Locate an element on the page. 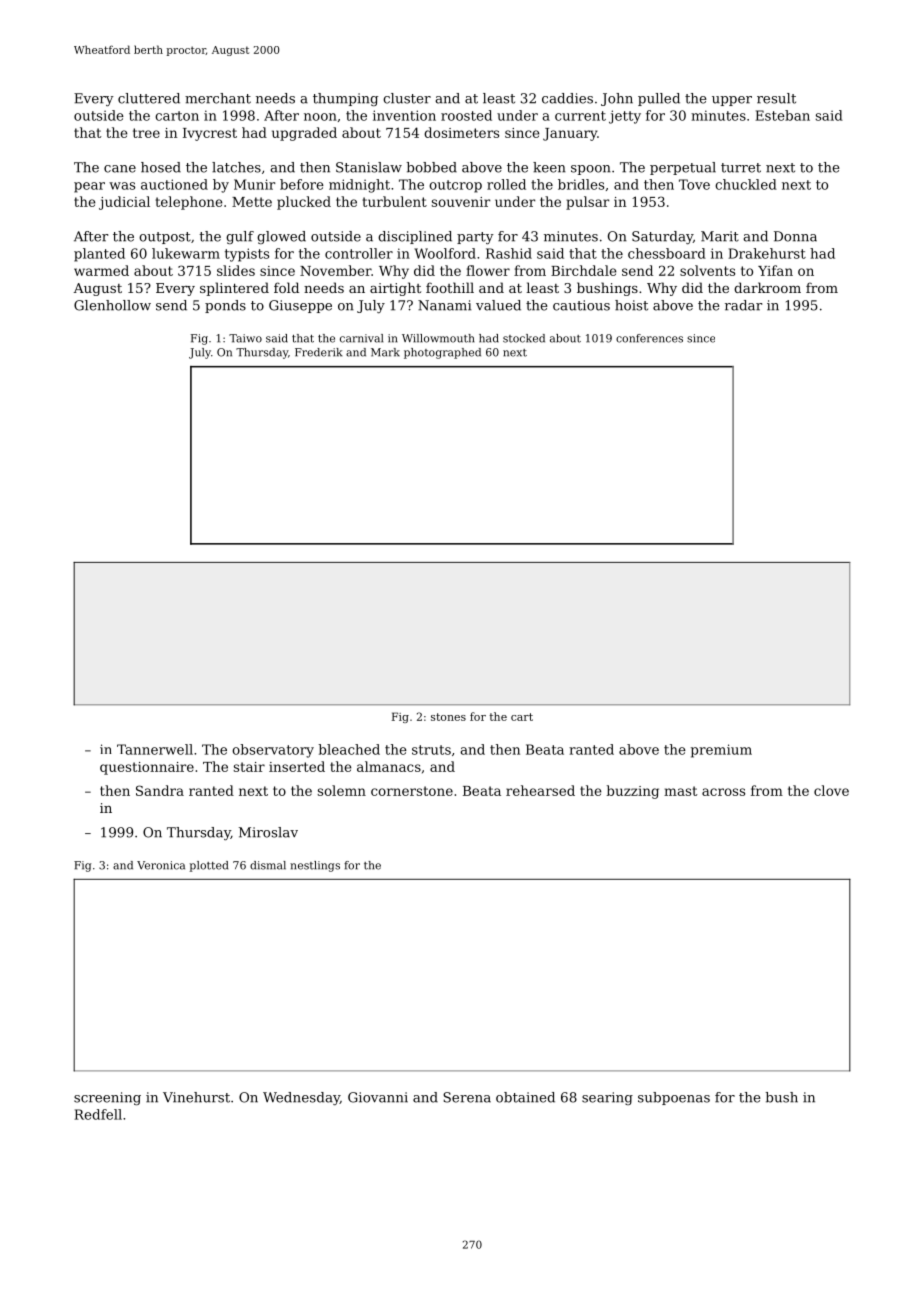 This document has width=924, height=1308. dismal is located at coordinates (268, 865).
